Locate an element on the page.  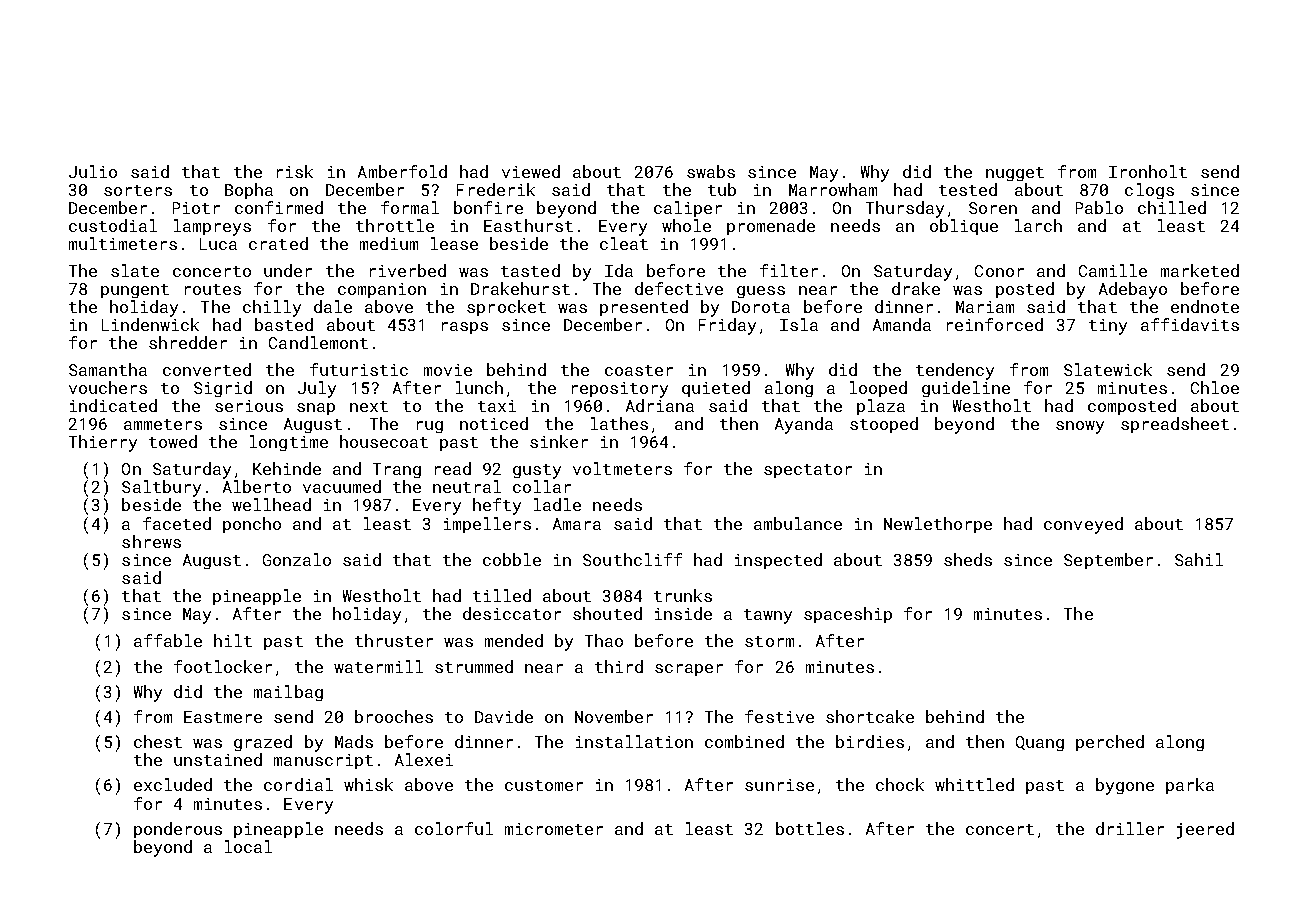
micrometer is located at coordinates (554, 829).
